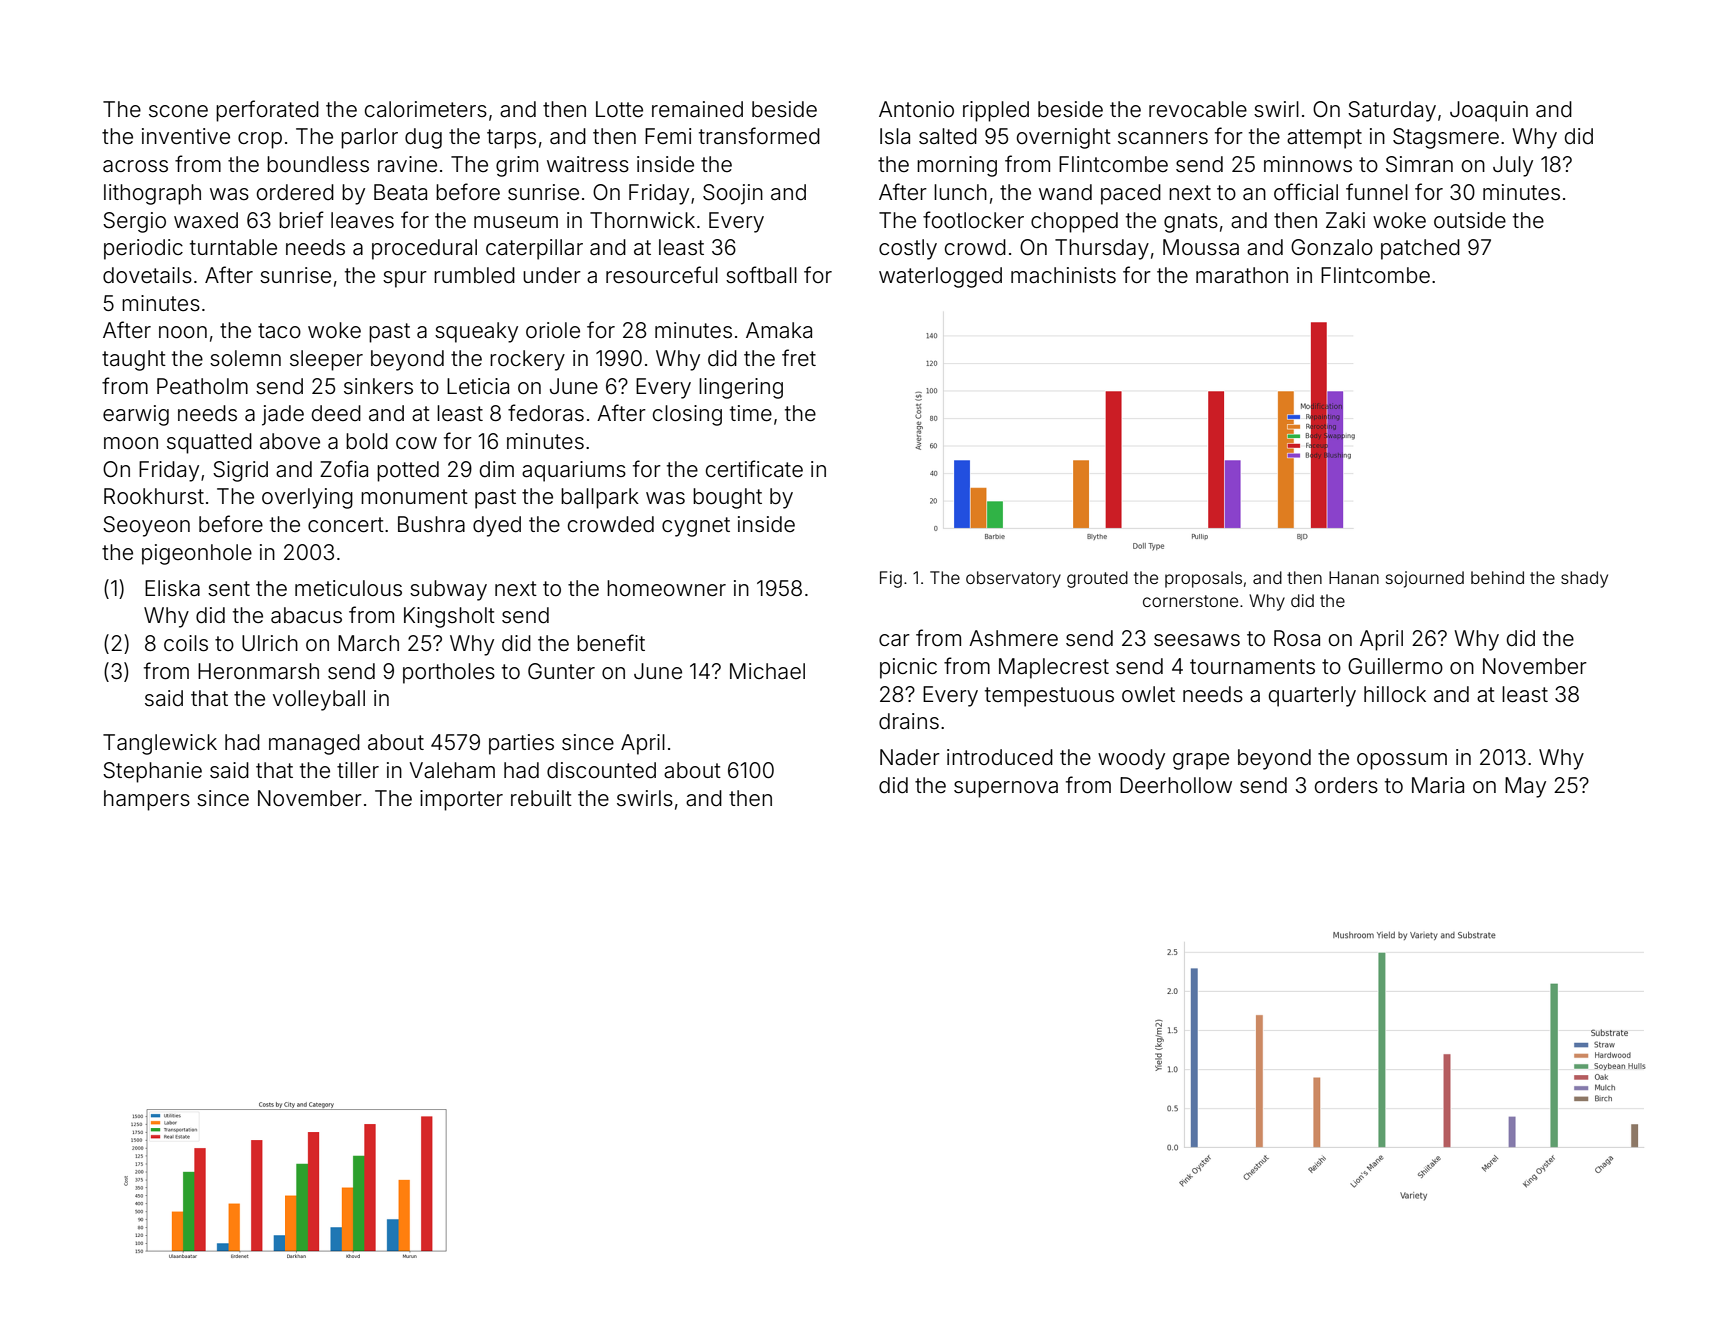  I want to click on behind, so click(1497, 577).
